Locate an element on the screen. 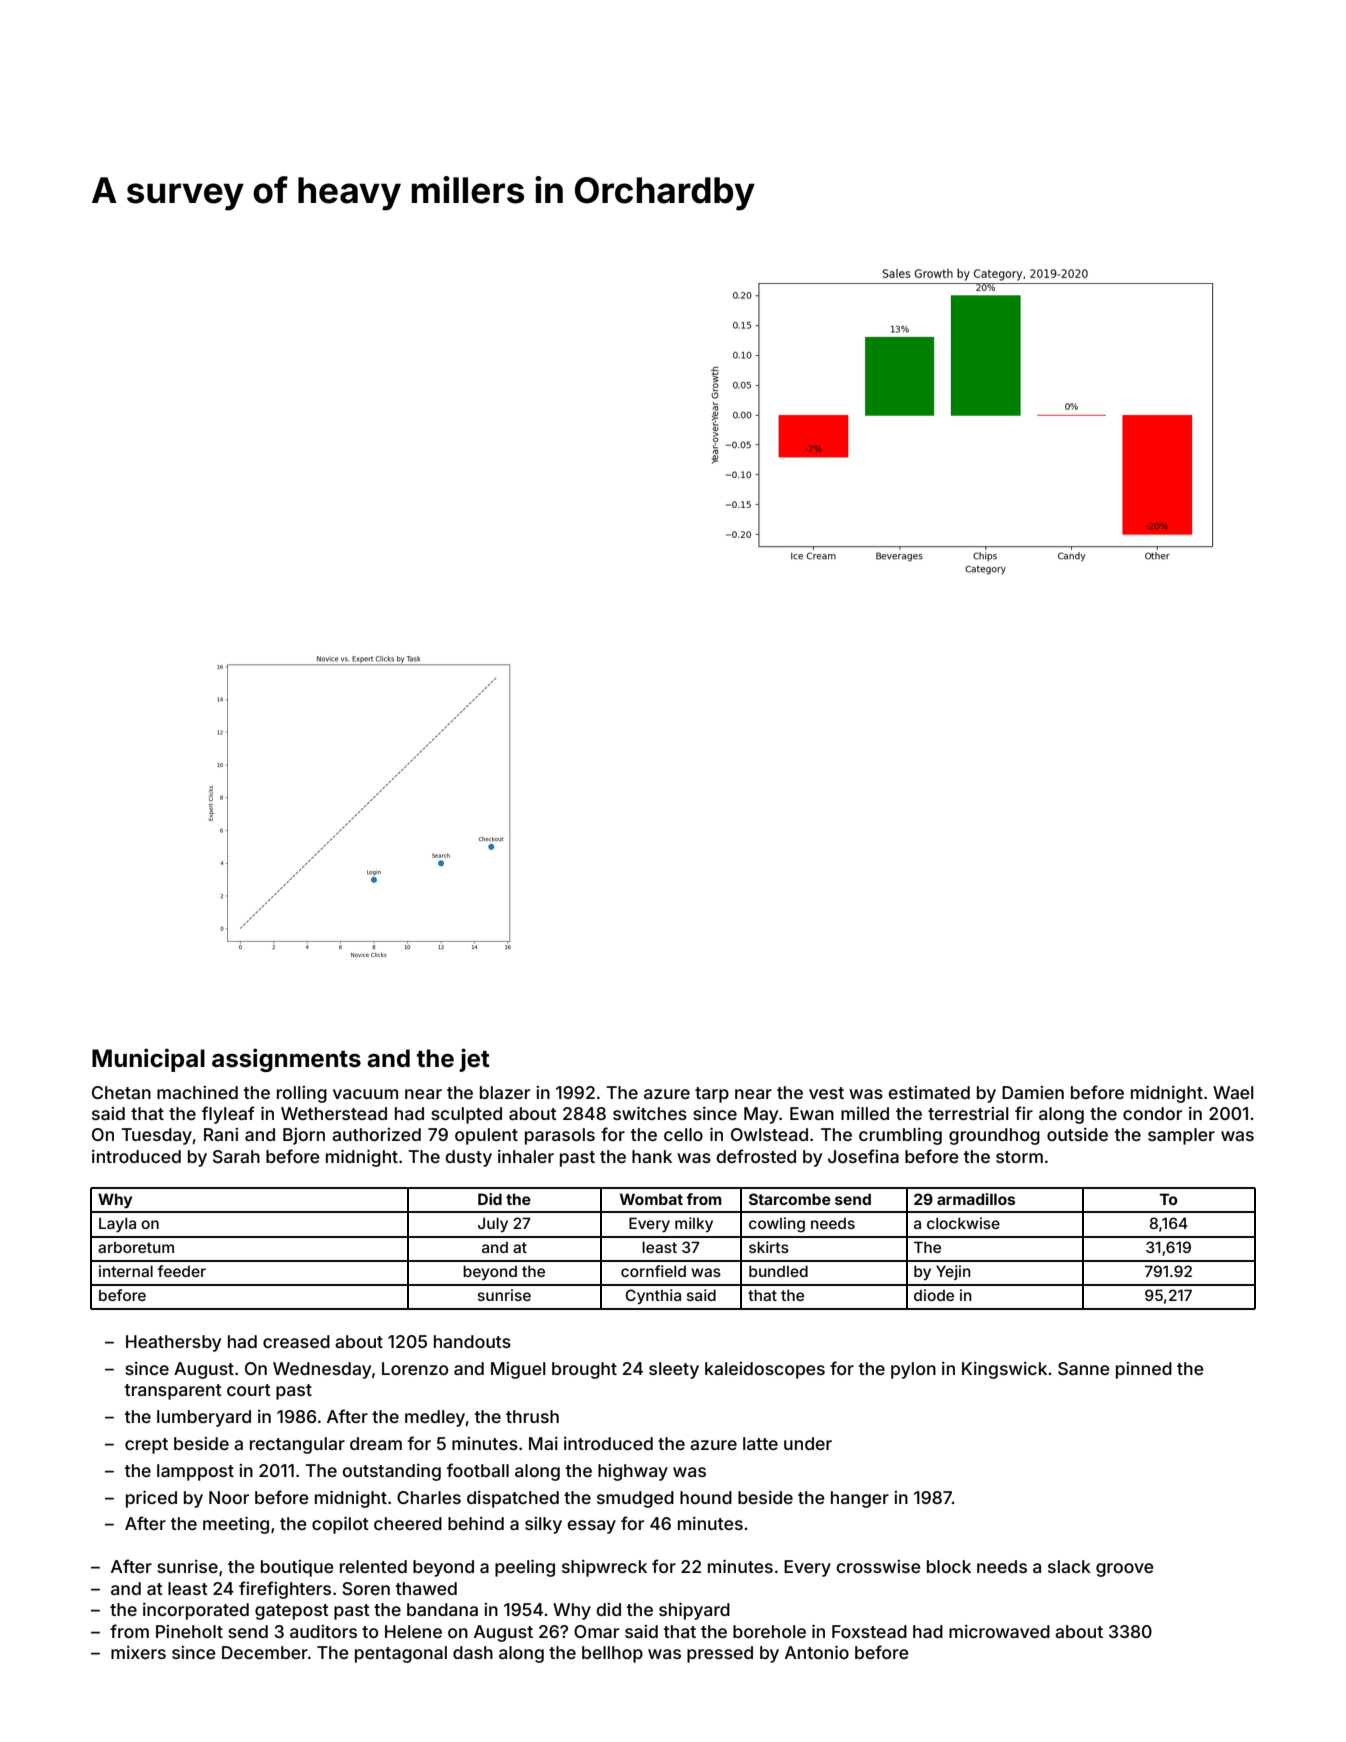 The width and height of the screenshot is (1346, 1742). diode is located at coordinates (934, 1295).
